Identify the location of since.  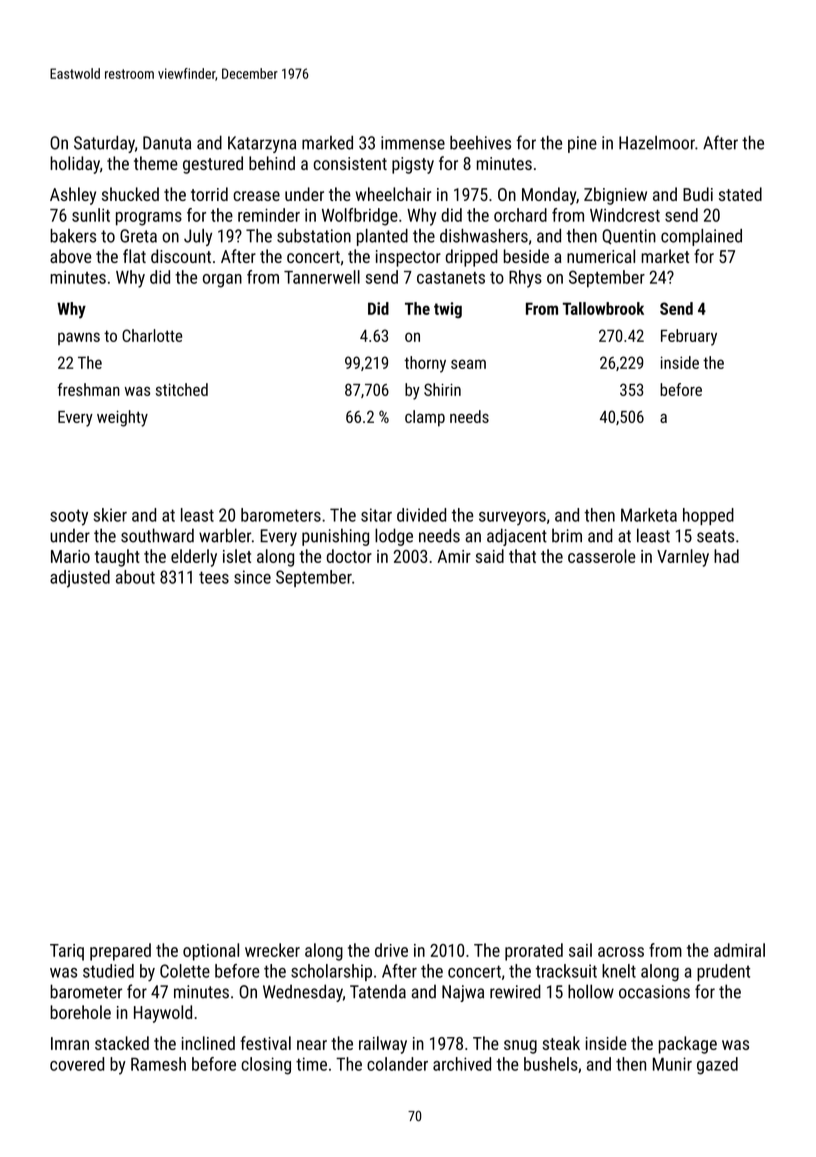
(252, 577).
